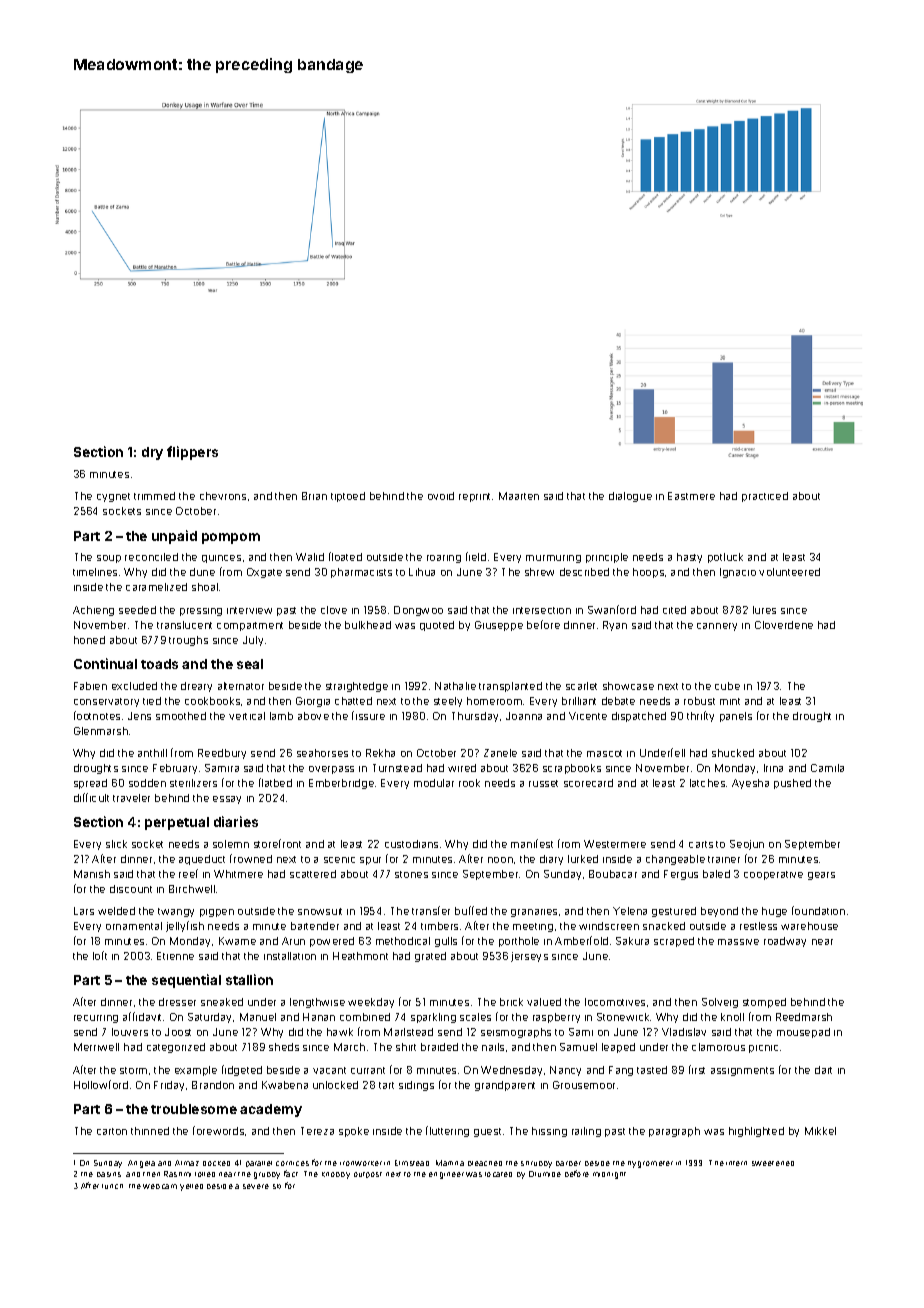 This document has height=1308, width=924. Describe the element at coordinates (773, 1163) in the document. I see `sweetened` at that location.
